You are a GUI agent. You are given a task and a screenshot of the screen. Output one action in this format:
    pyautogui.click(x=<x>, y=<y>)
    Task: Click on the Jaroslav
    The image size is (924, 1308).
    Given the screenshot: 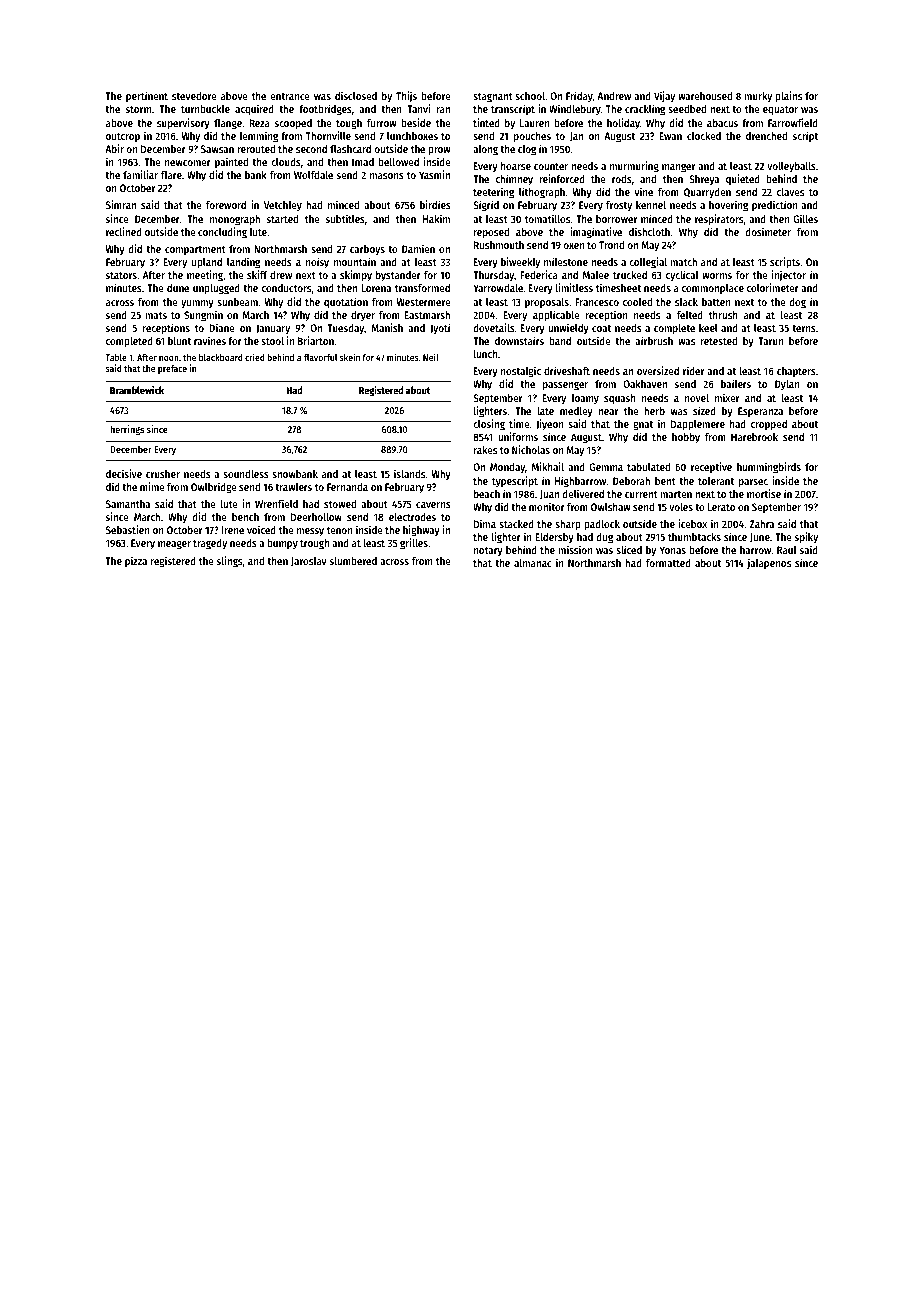 What is the action you would take?
    pyautogui.click(x=309, y=562)
